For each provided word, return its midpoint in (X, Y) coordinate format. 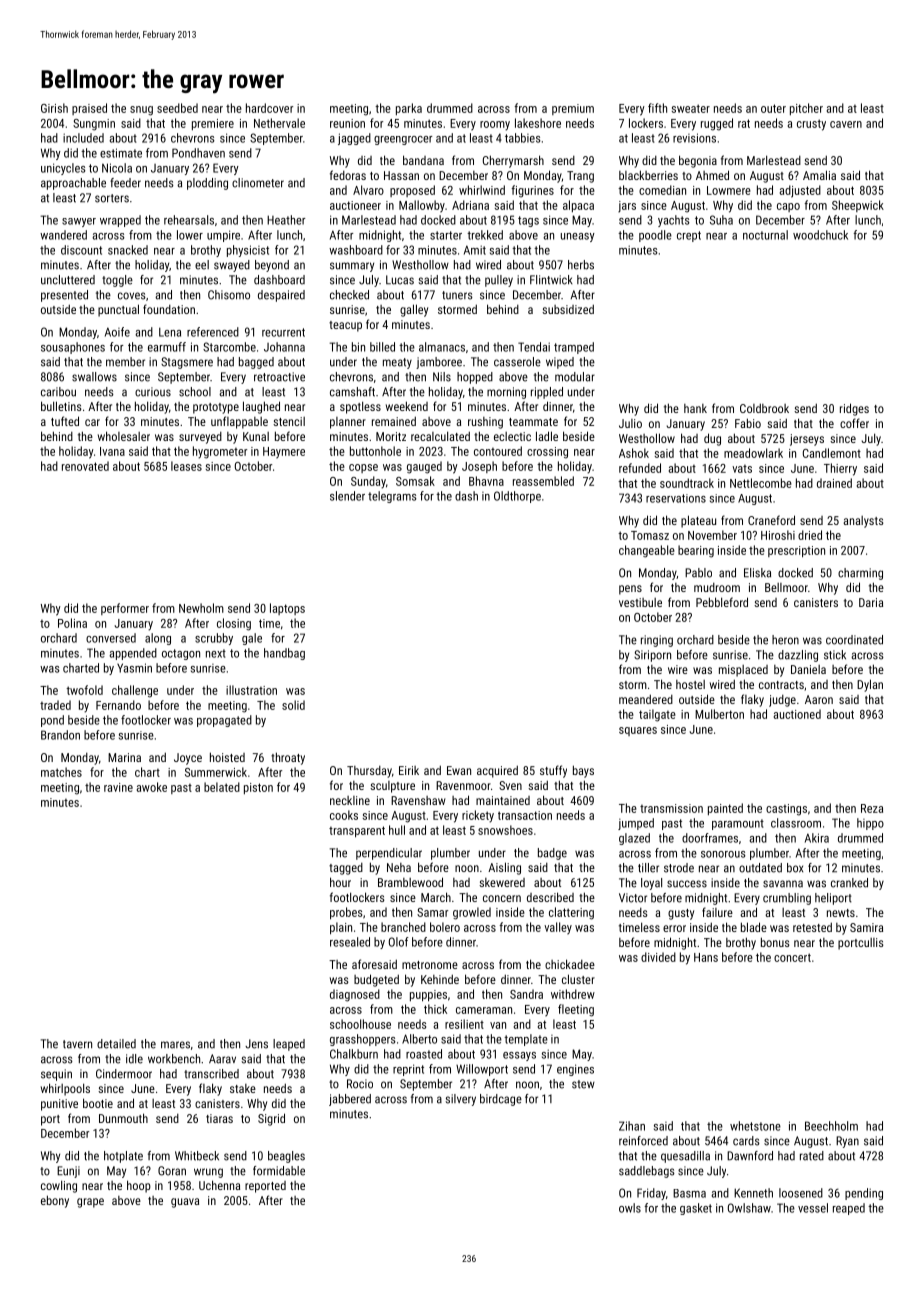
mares (175, 1045)
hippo (870, 824)
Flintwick (551, 280)
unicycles (63, 169)
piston (258, 788)
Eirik (409, 770)
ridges (854, 409)
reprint (408, 1070)
